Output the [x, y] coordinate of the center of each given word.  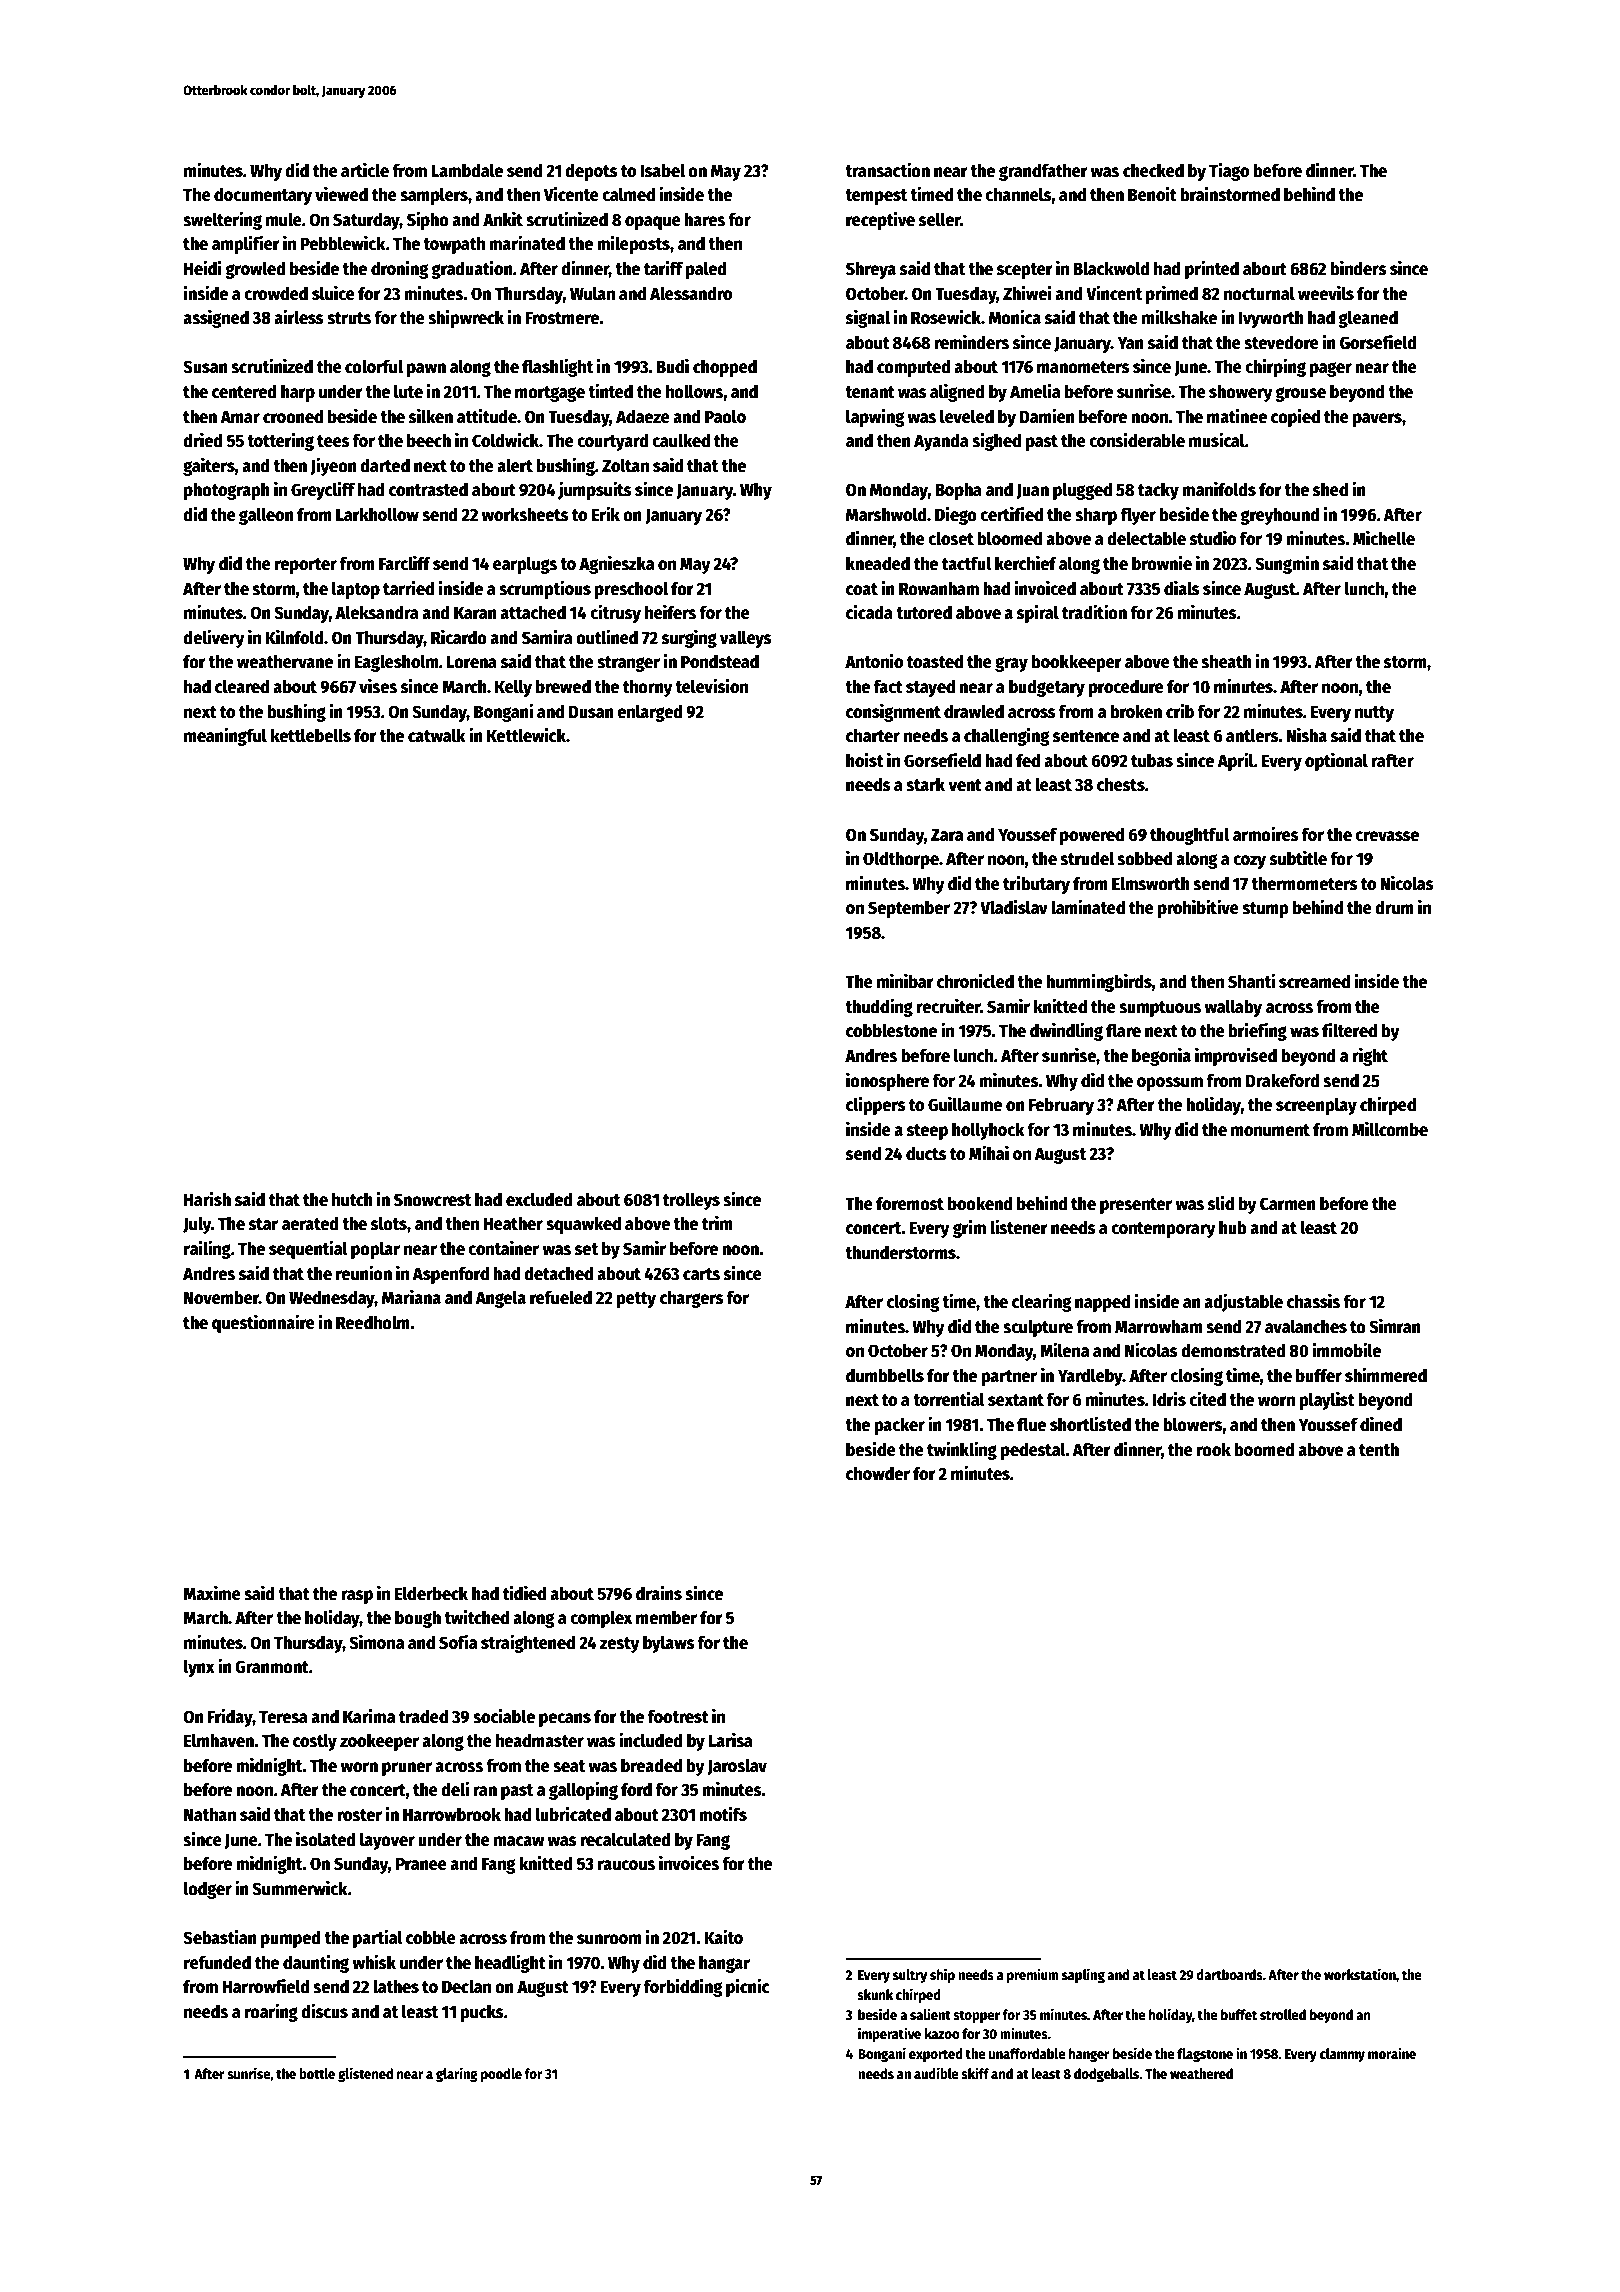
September [909, 909]
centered [244, 391]
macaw [519, 1841]
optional [1336, 761]
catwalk [437, 735]
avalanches [1306, 1326]
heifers [670, 612]
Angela [500, 1299]
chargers [692, 1299]
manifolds [1219, 489]
